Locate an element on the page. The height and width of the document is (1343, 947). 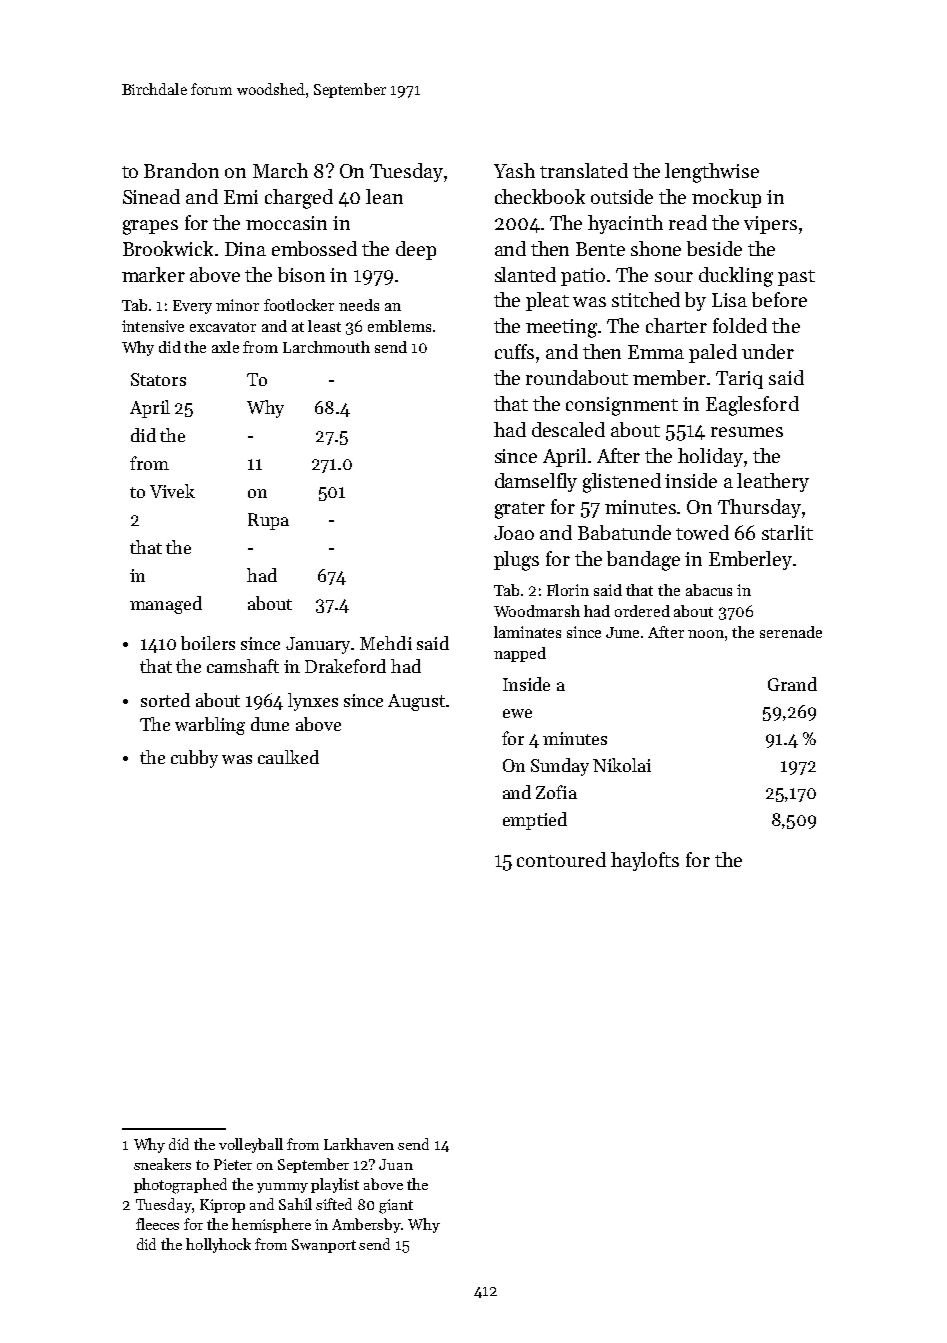
cuffs is located at coordinates (514, 351).
